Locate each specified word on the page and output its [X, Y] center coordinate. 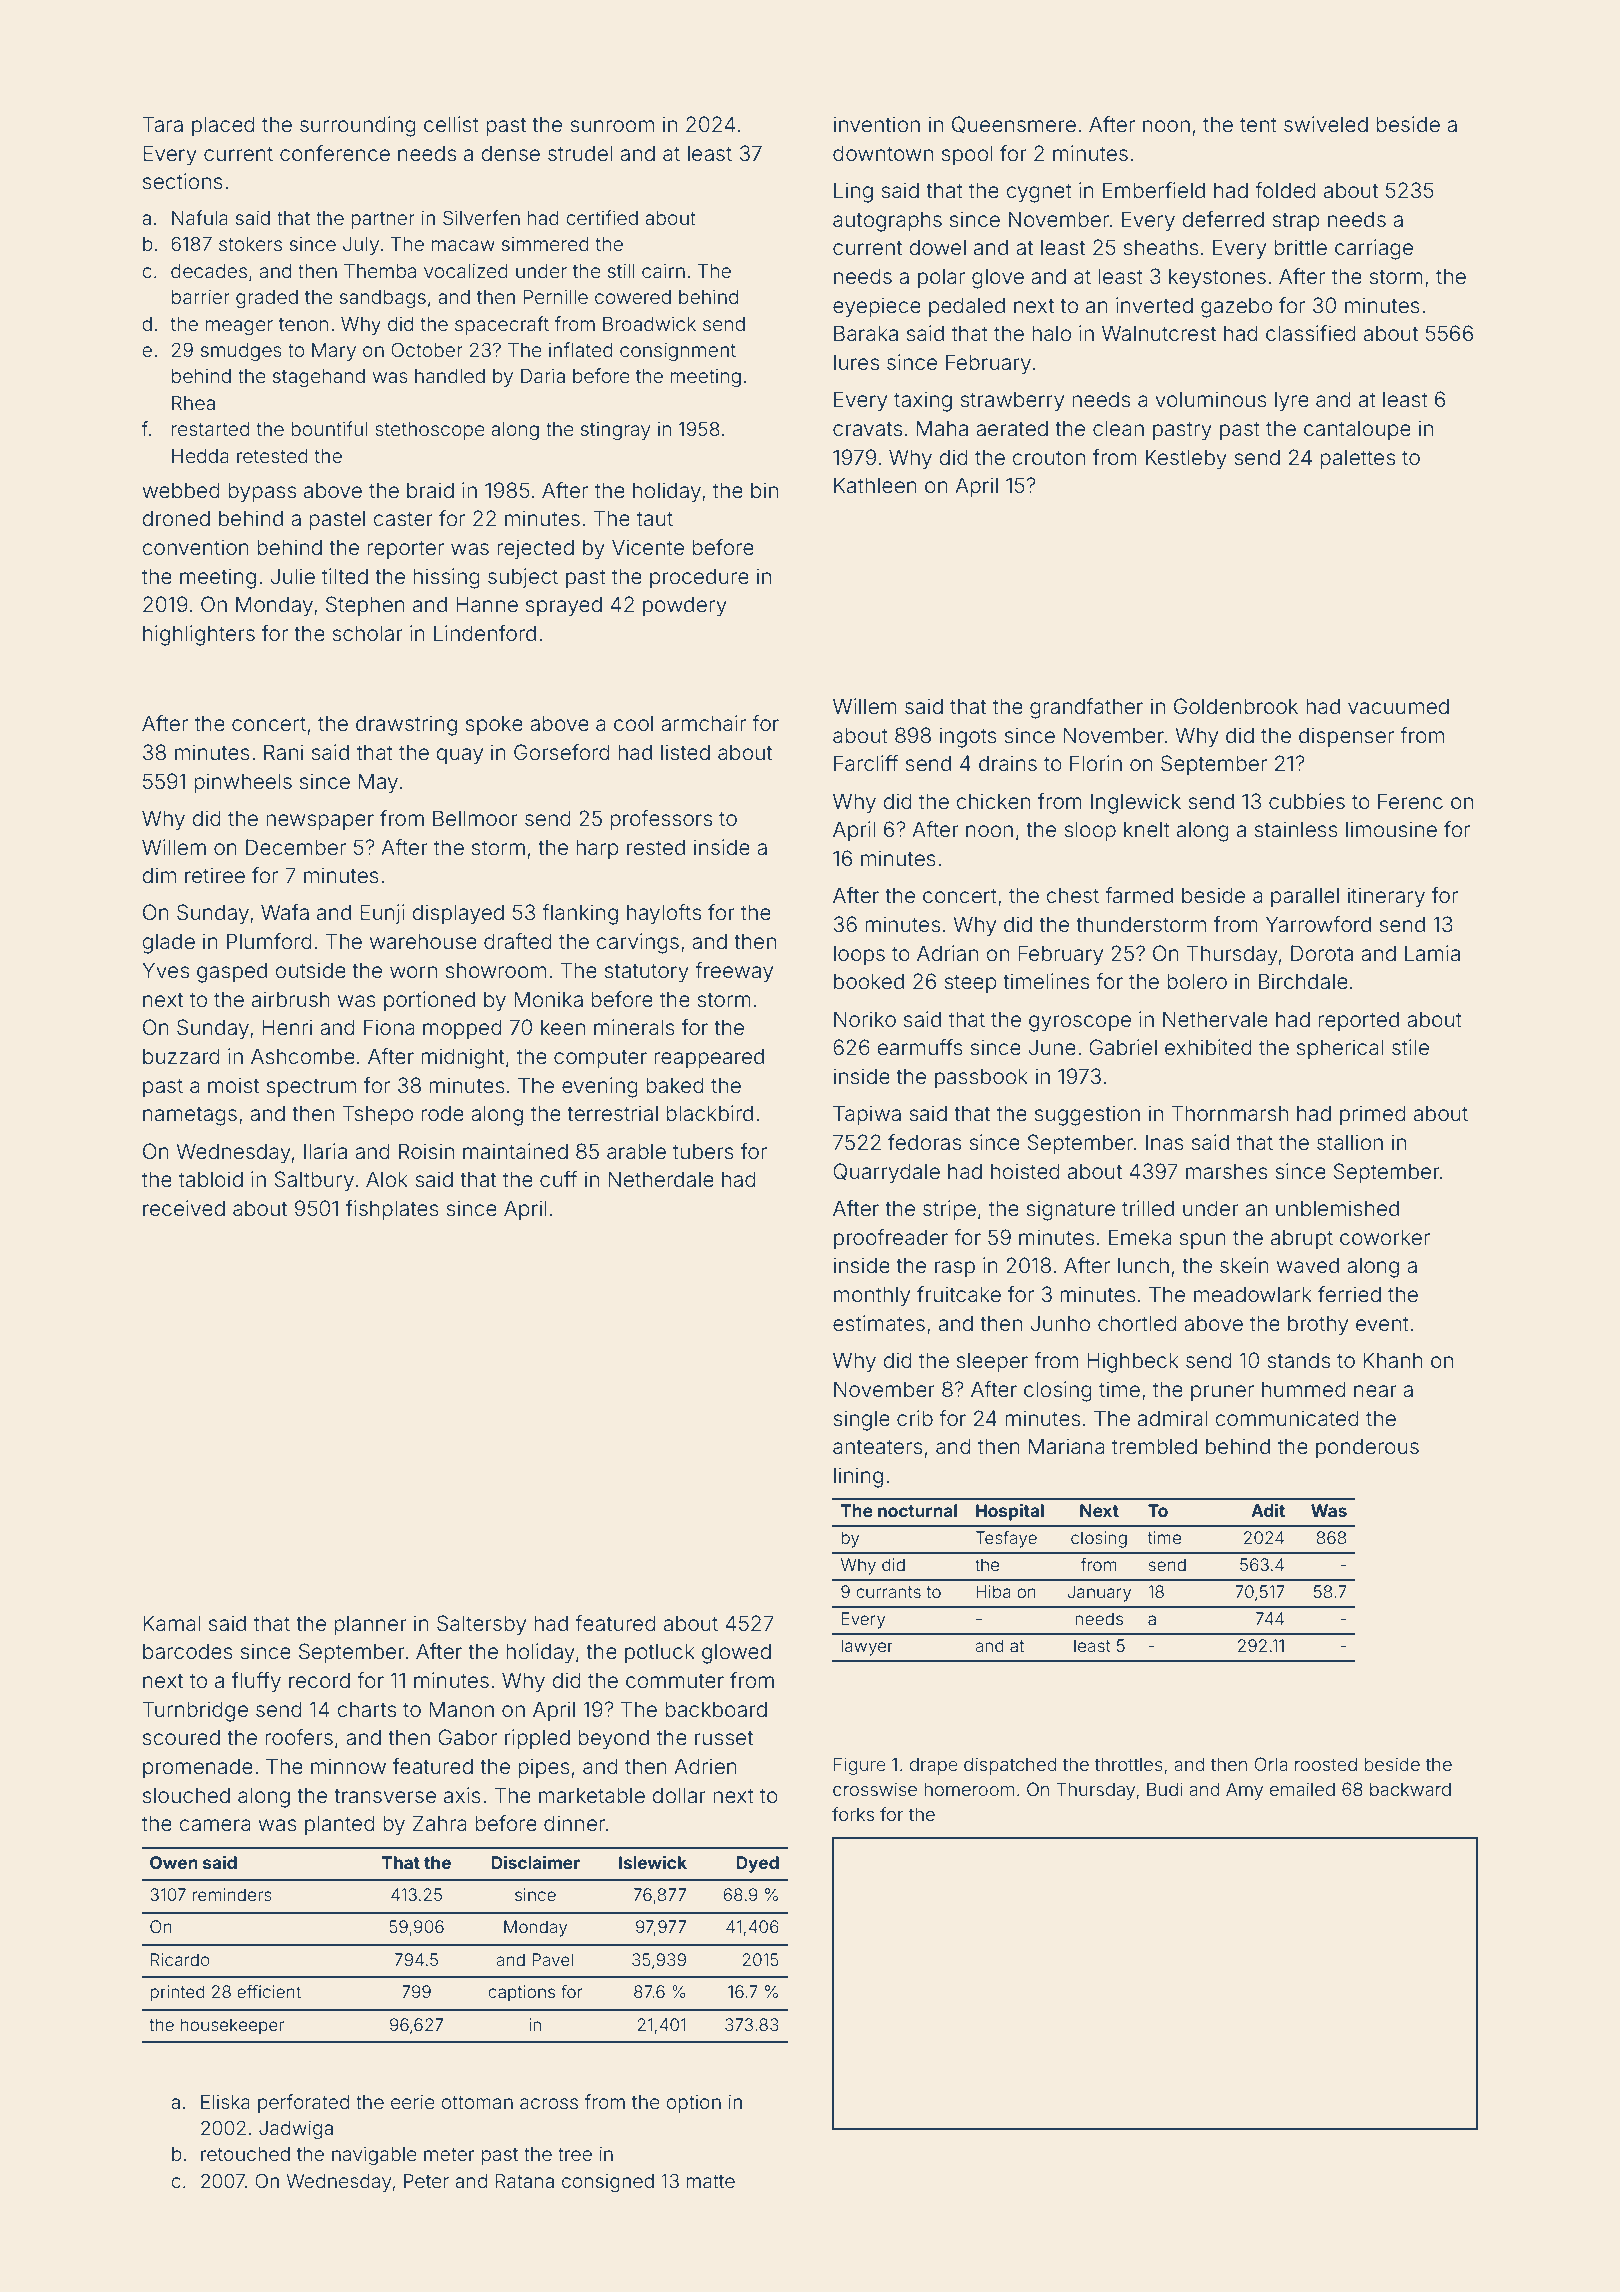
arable [636, 1151]
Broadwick [649, 323]
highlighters [199, 635]
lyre [1292, 401]
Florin [1096, 763]
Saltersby [481, 1625]
